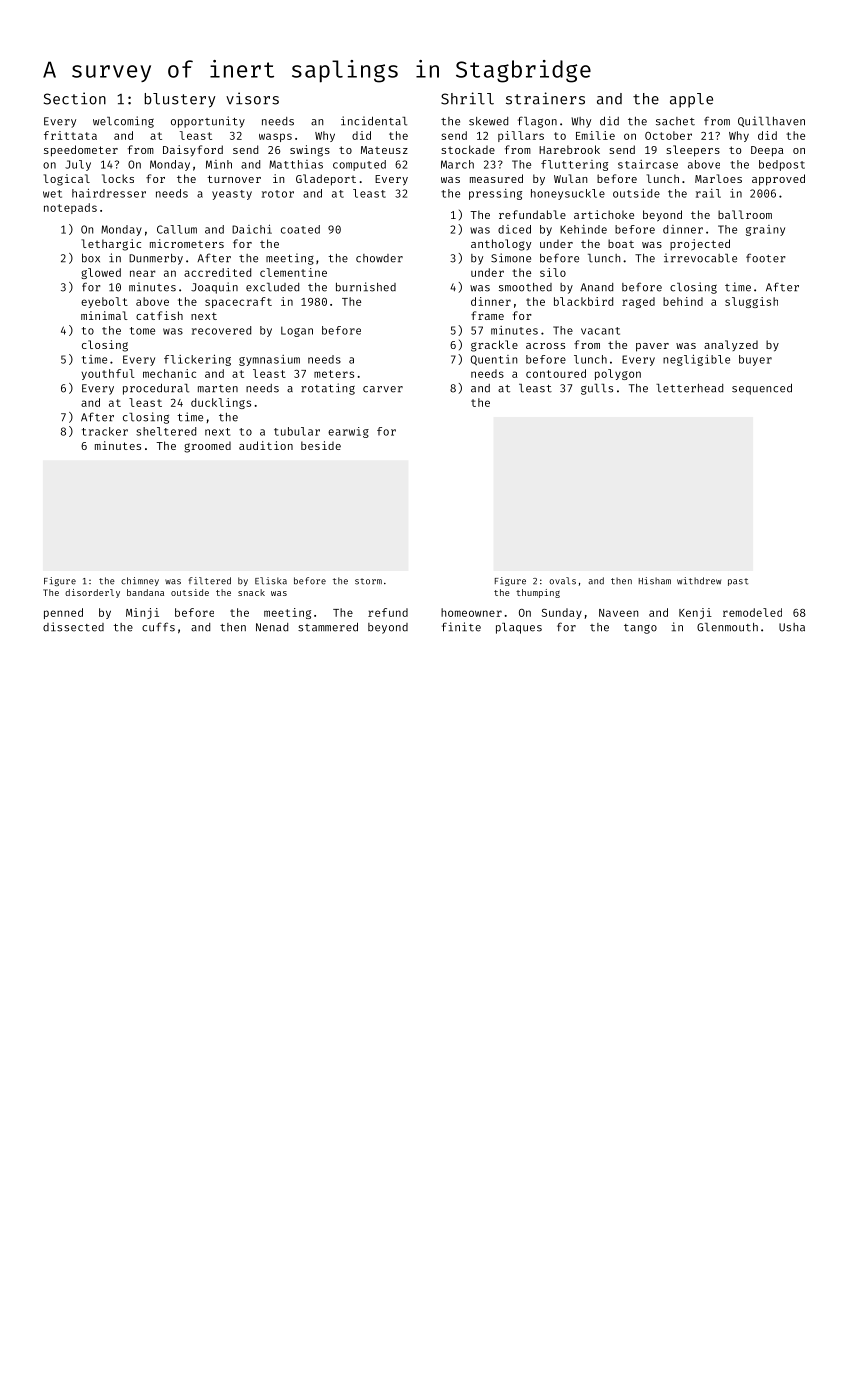  I want to click on finite, so click(461, 627).
